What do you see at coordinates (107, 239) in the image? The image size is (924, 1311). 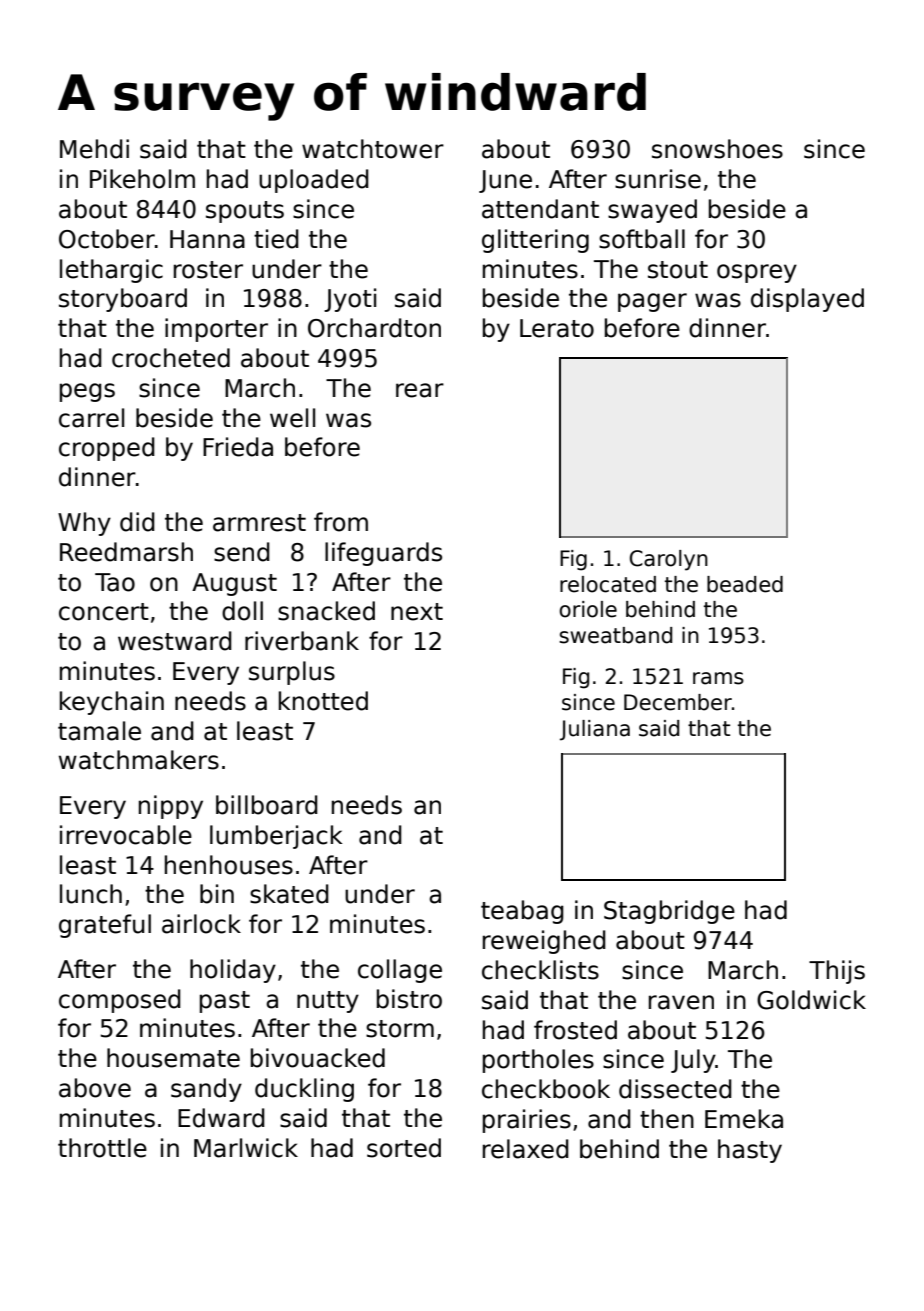 I see `October` at bounding box center [107, 239].
